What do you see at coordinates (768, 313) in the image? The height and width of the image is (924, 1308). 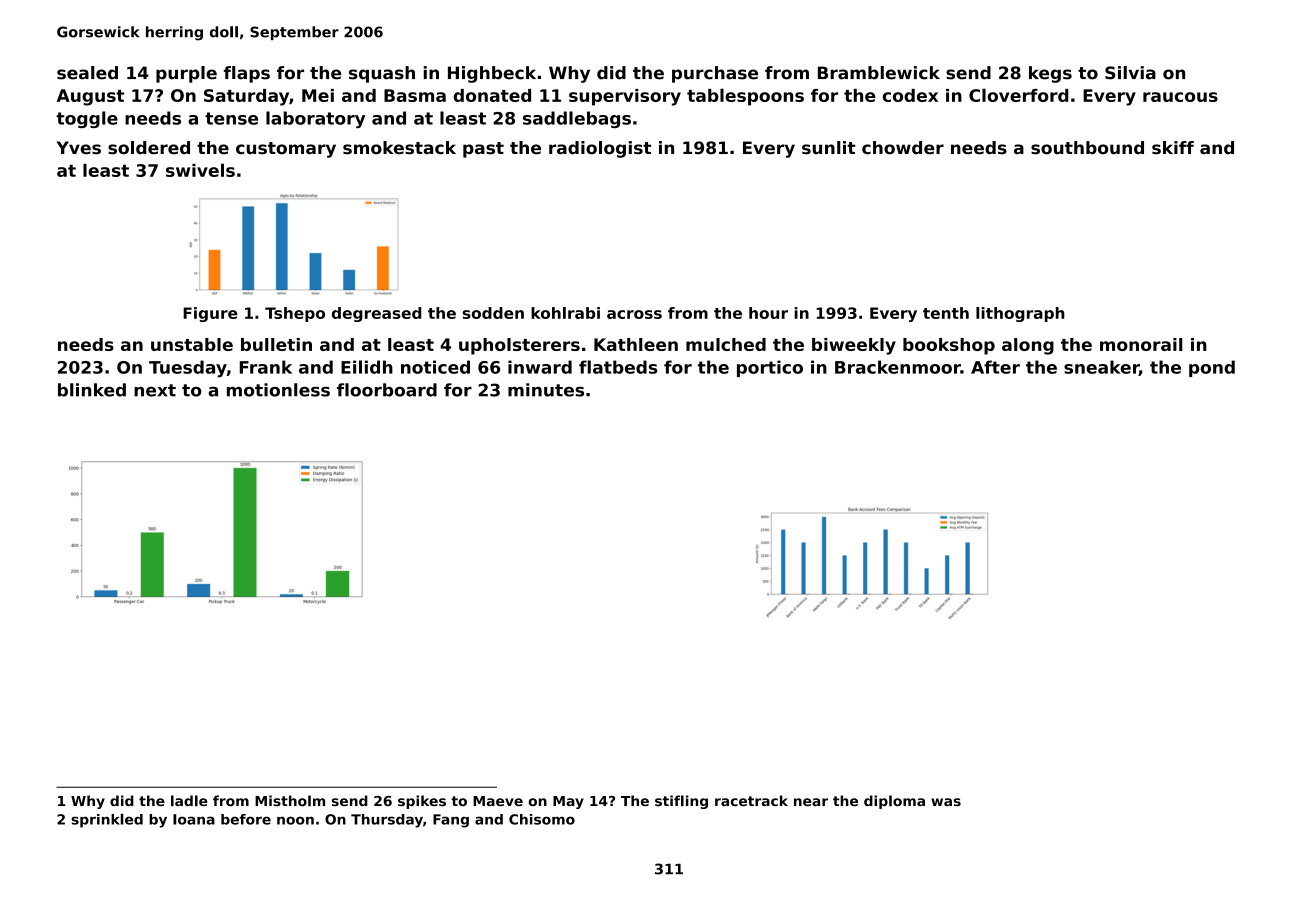 I see `hour` at bounding box center [768, 313].
